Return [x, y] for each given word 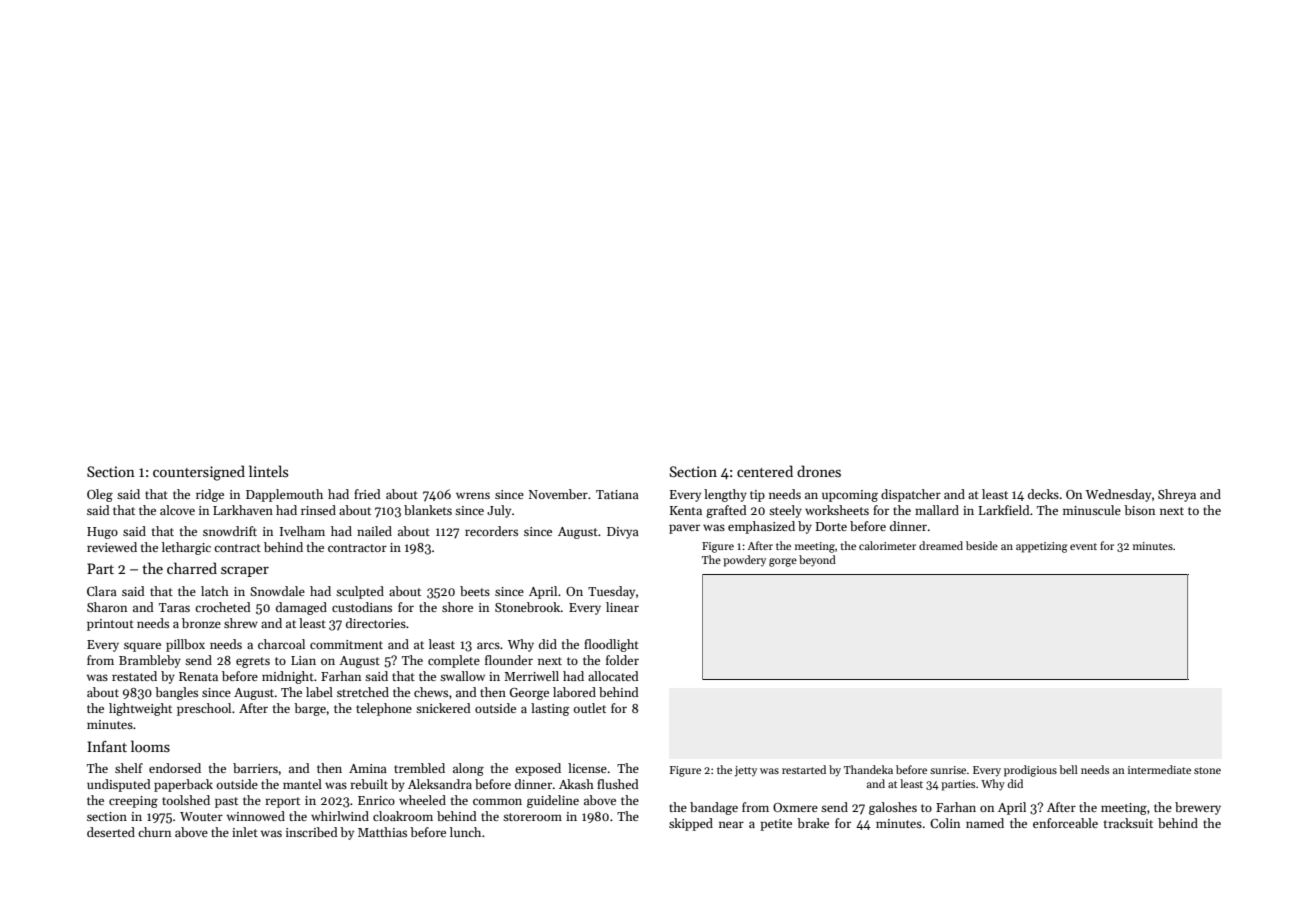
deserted [111, 832]
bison [1139, 510]
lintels [268, 471]
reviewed [112, 547]
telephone [384, 709]
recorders [491, 531]
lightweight [140, 709]
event [1083, 546]
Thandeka [868, 769]
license [587, 768]
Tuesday [611, 592]
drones [819, 471]
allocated [613, 676]
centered [765, 471]
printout [110, 625]
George [529, 694]
